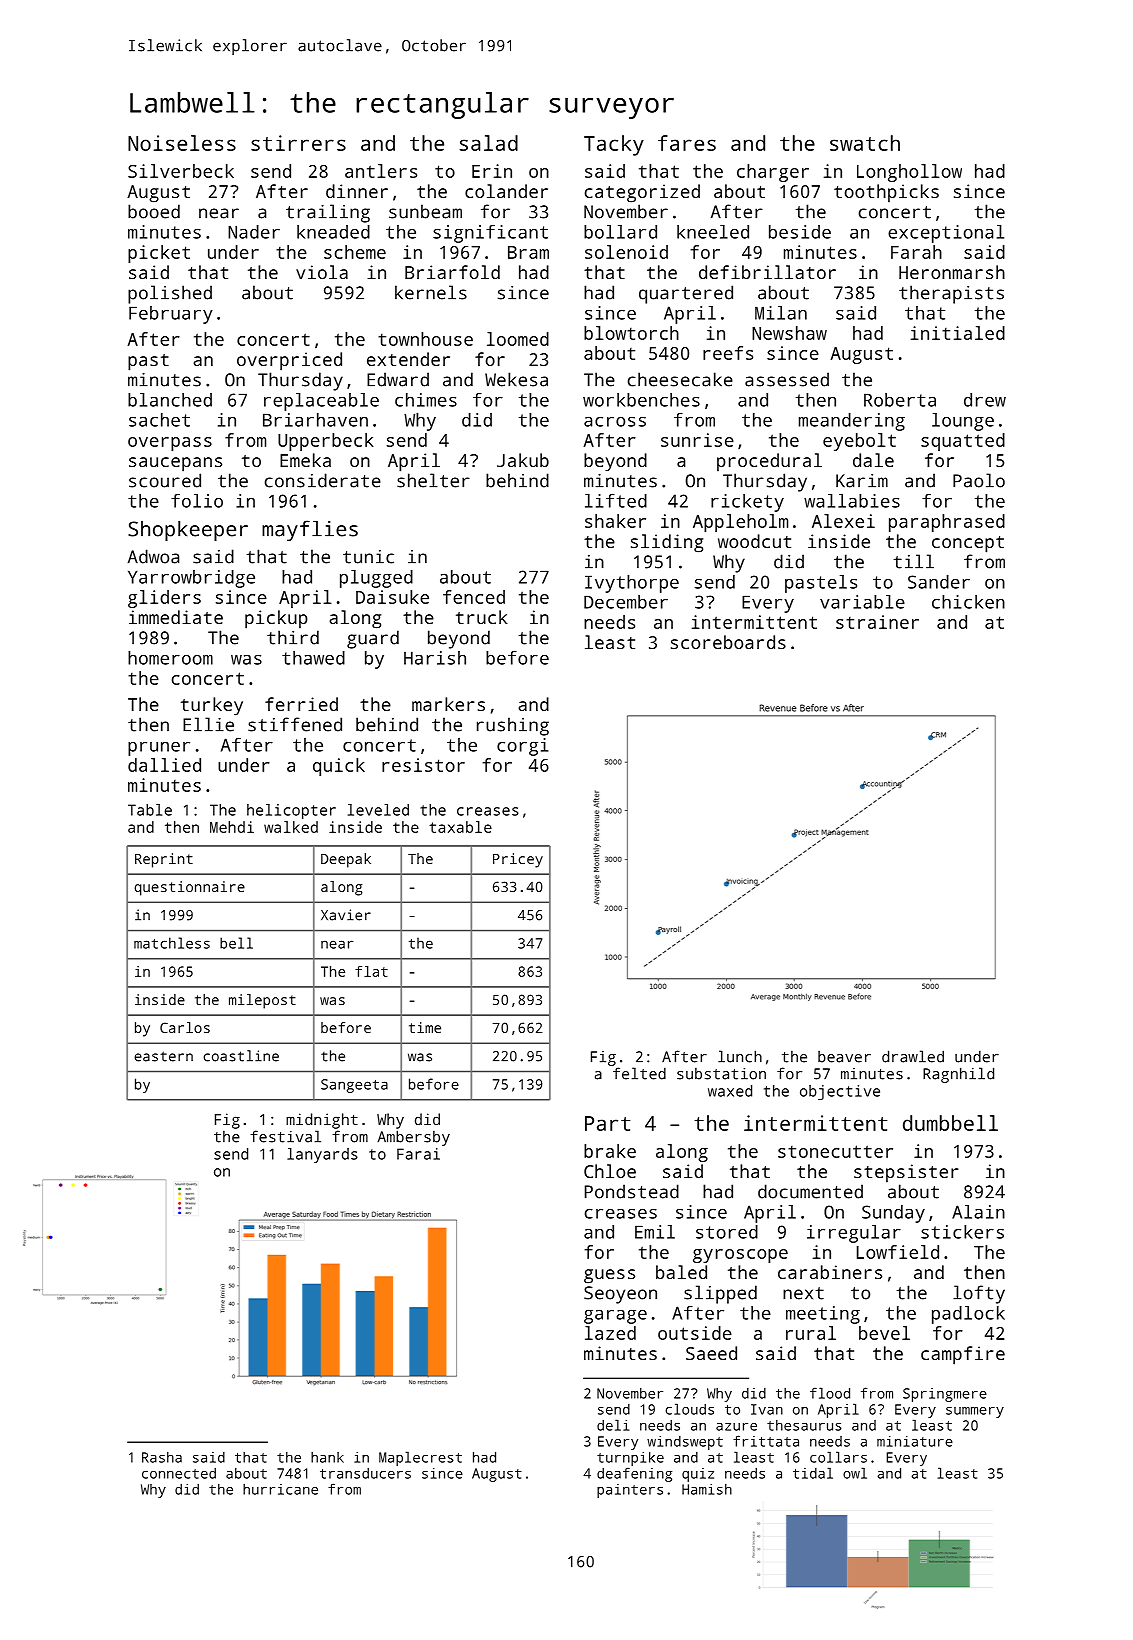  Describe the element at coordinates (968, 602) in the page. I see `chicken` at that location.
